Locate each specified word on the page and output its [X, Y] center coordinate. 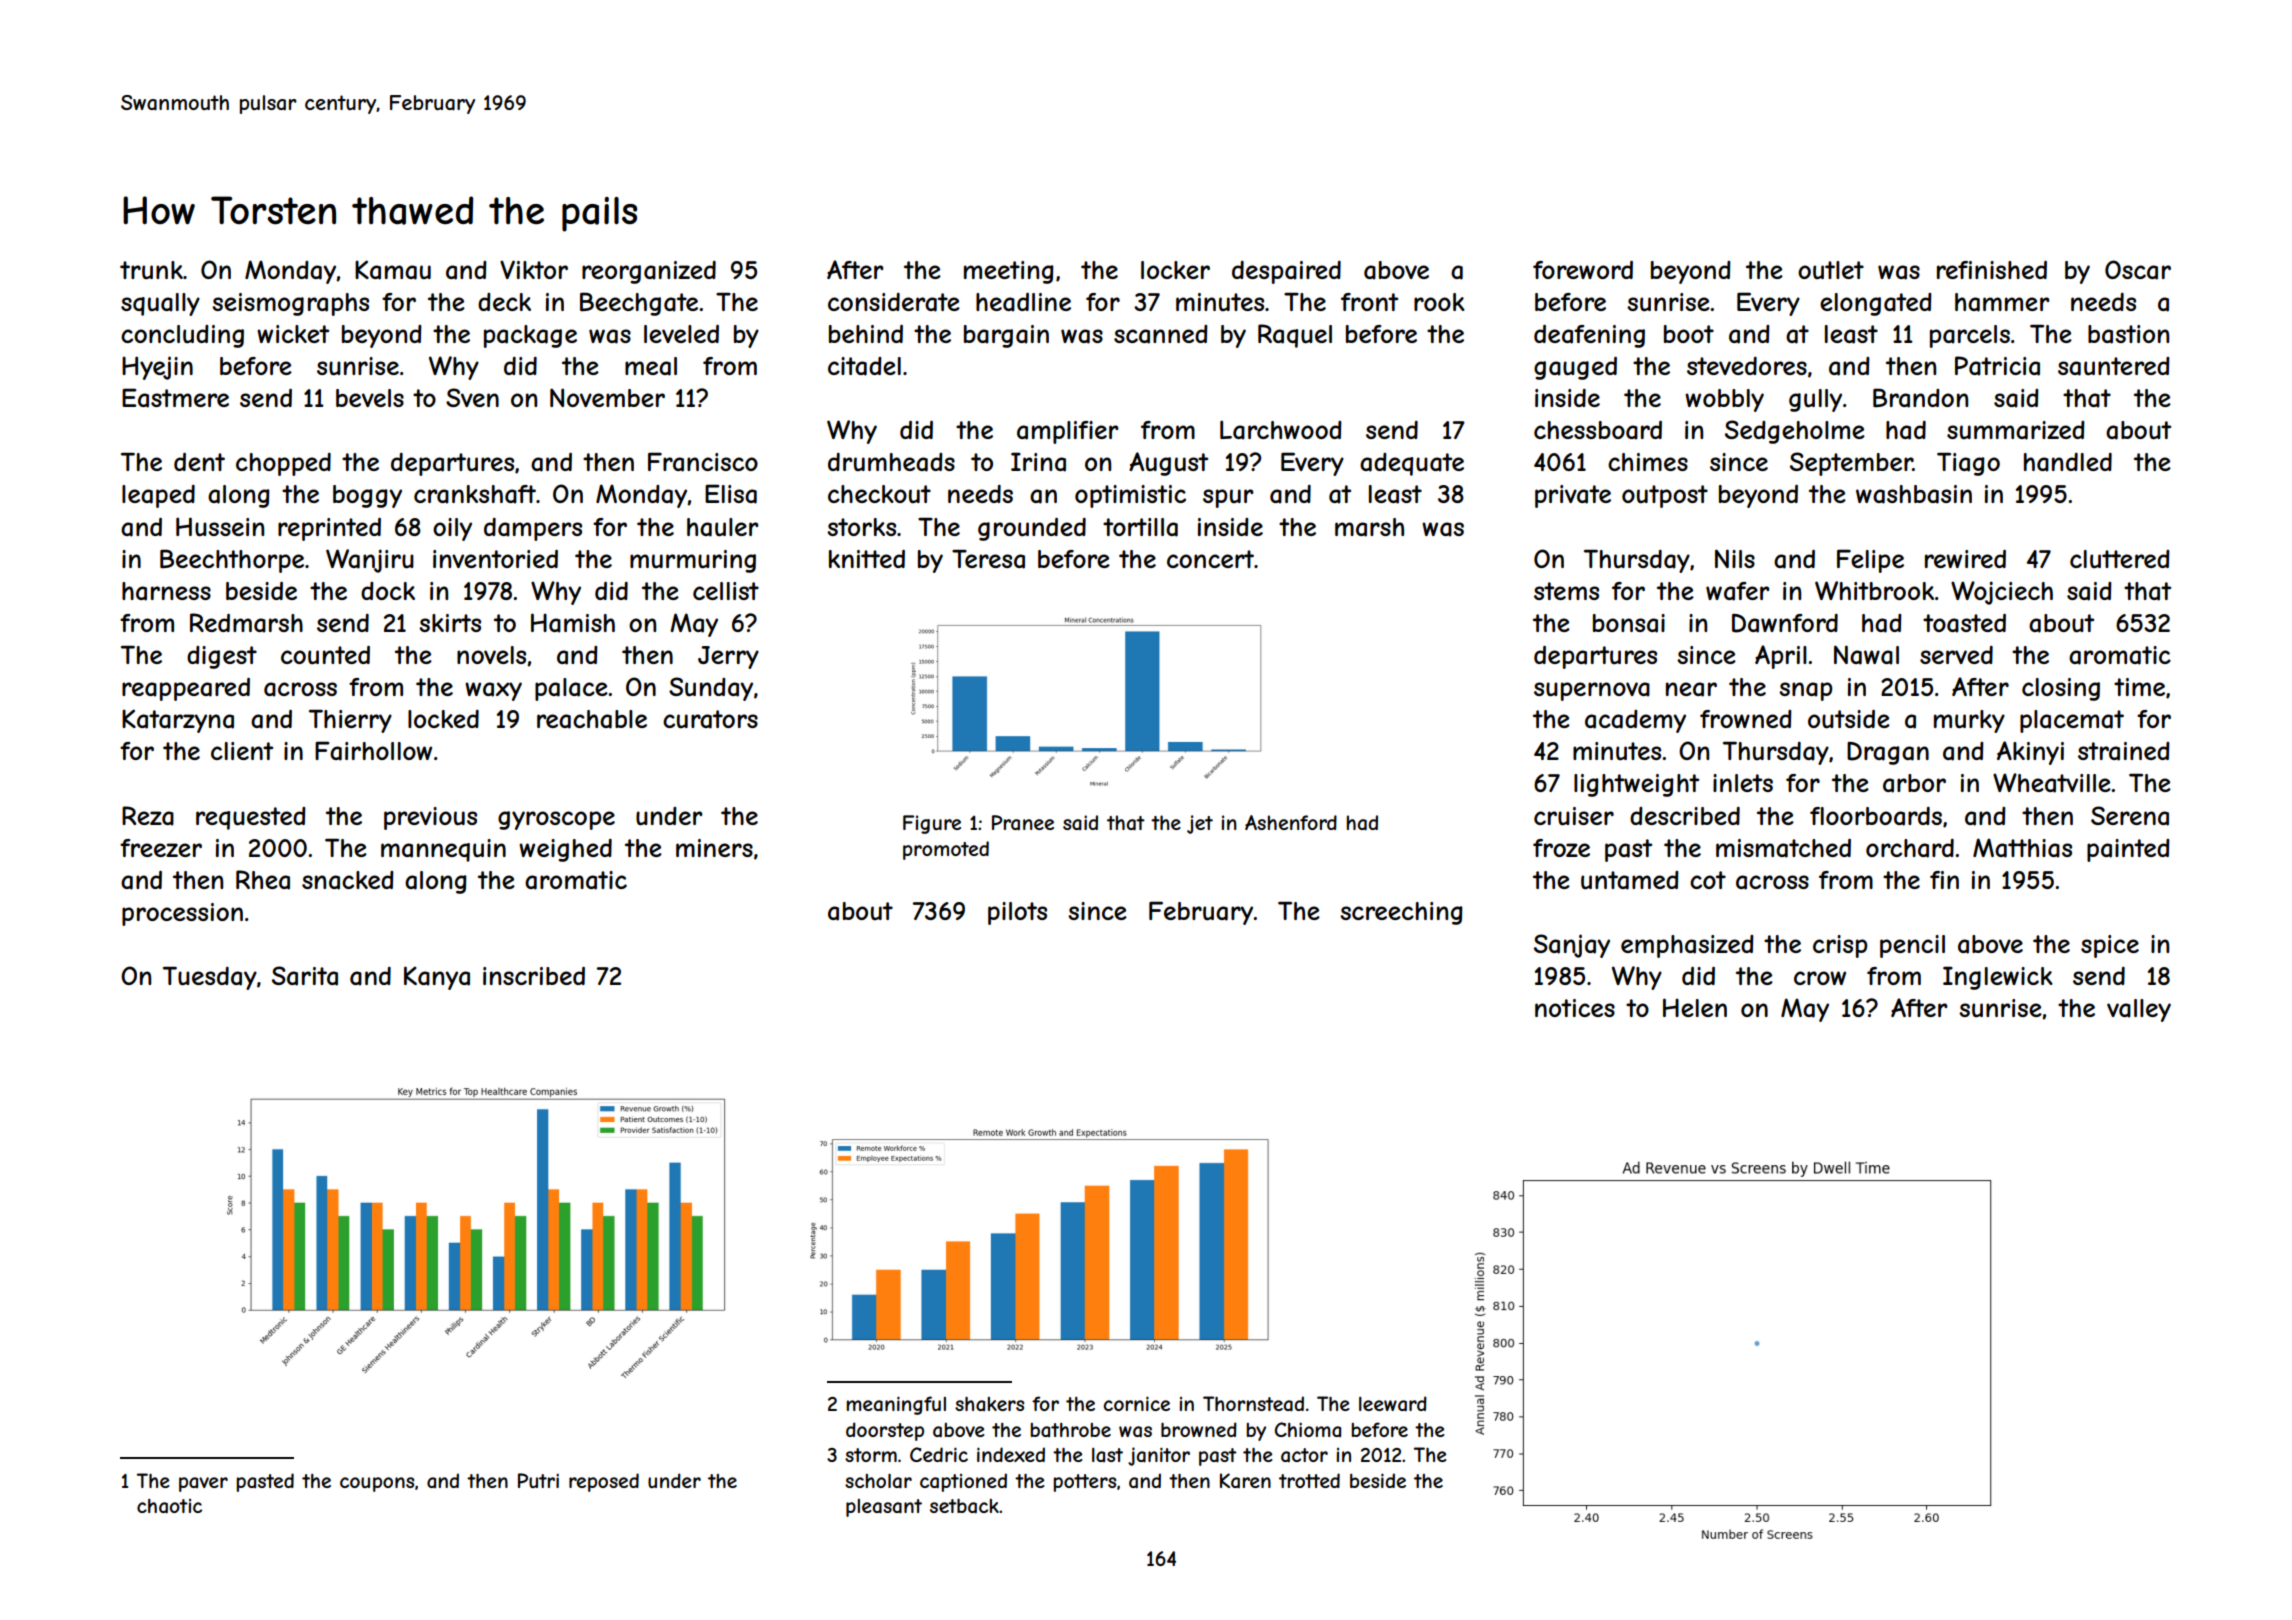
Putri [538, 1480]
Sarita [305, 976]
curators [710, 719]
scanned [1161, 334]
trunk [151, 270]
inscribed [534, 975]
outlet [1831, 270]
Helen [1695, 1007]
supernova [1592, 691]
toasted [1964, 623]
